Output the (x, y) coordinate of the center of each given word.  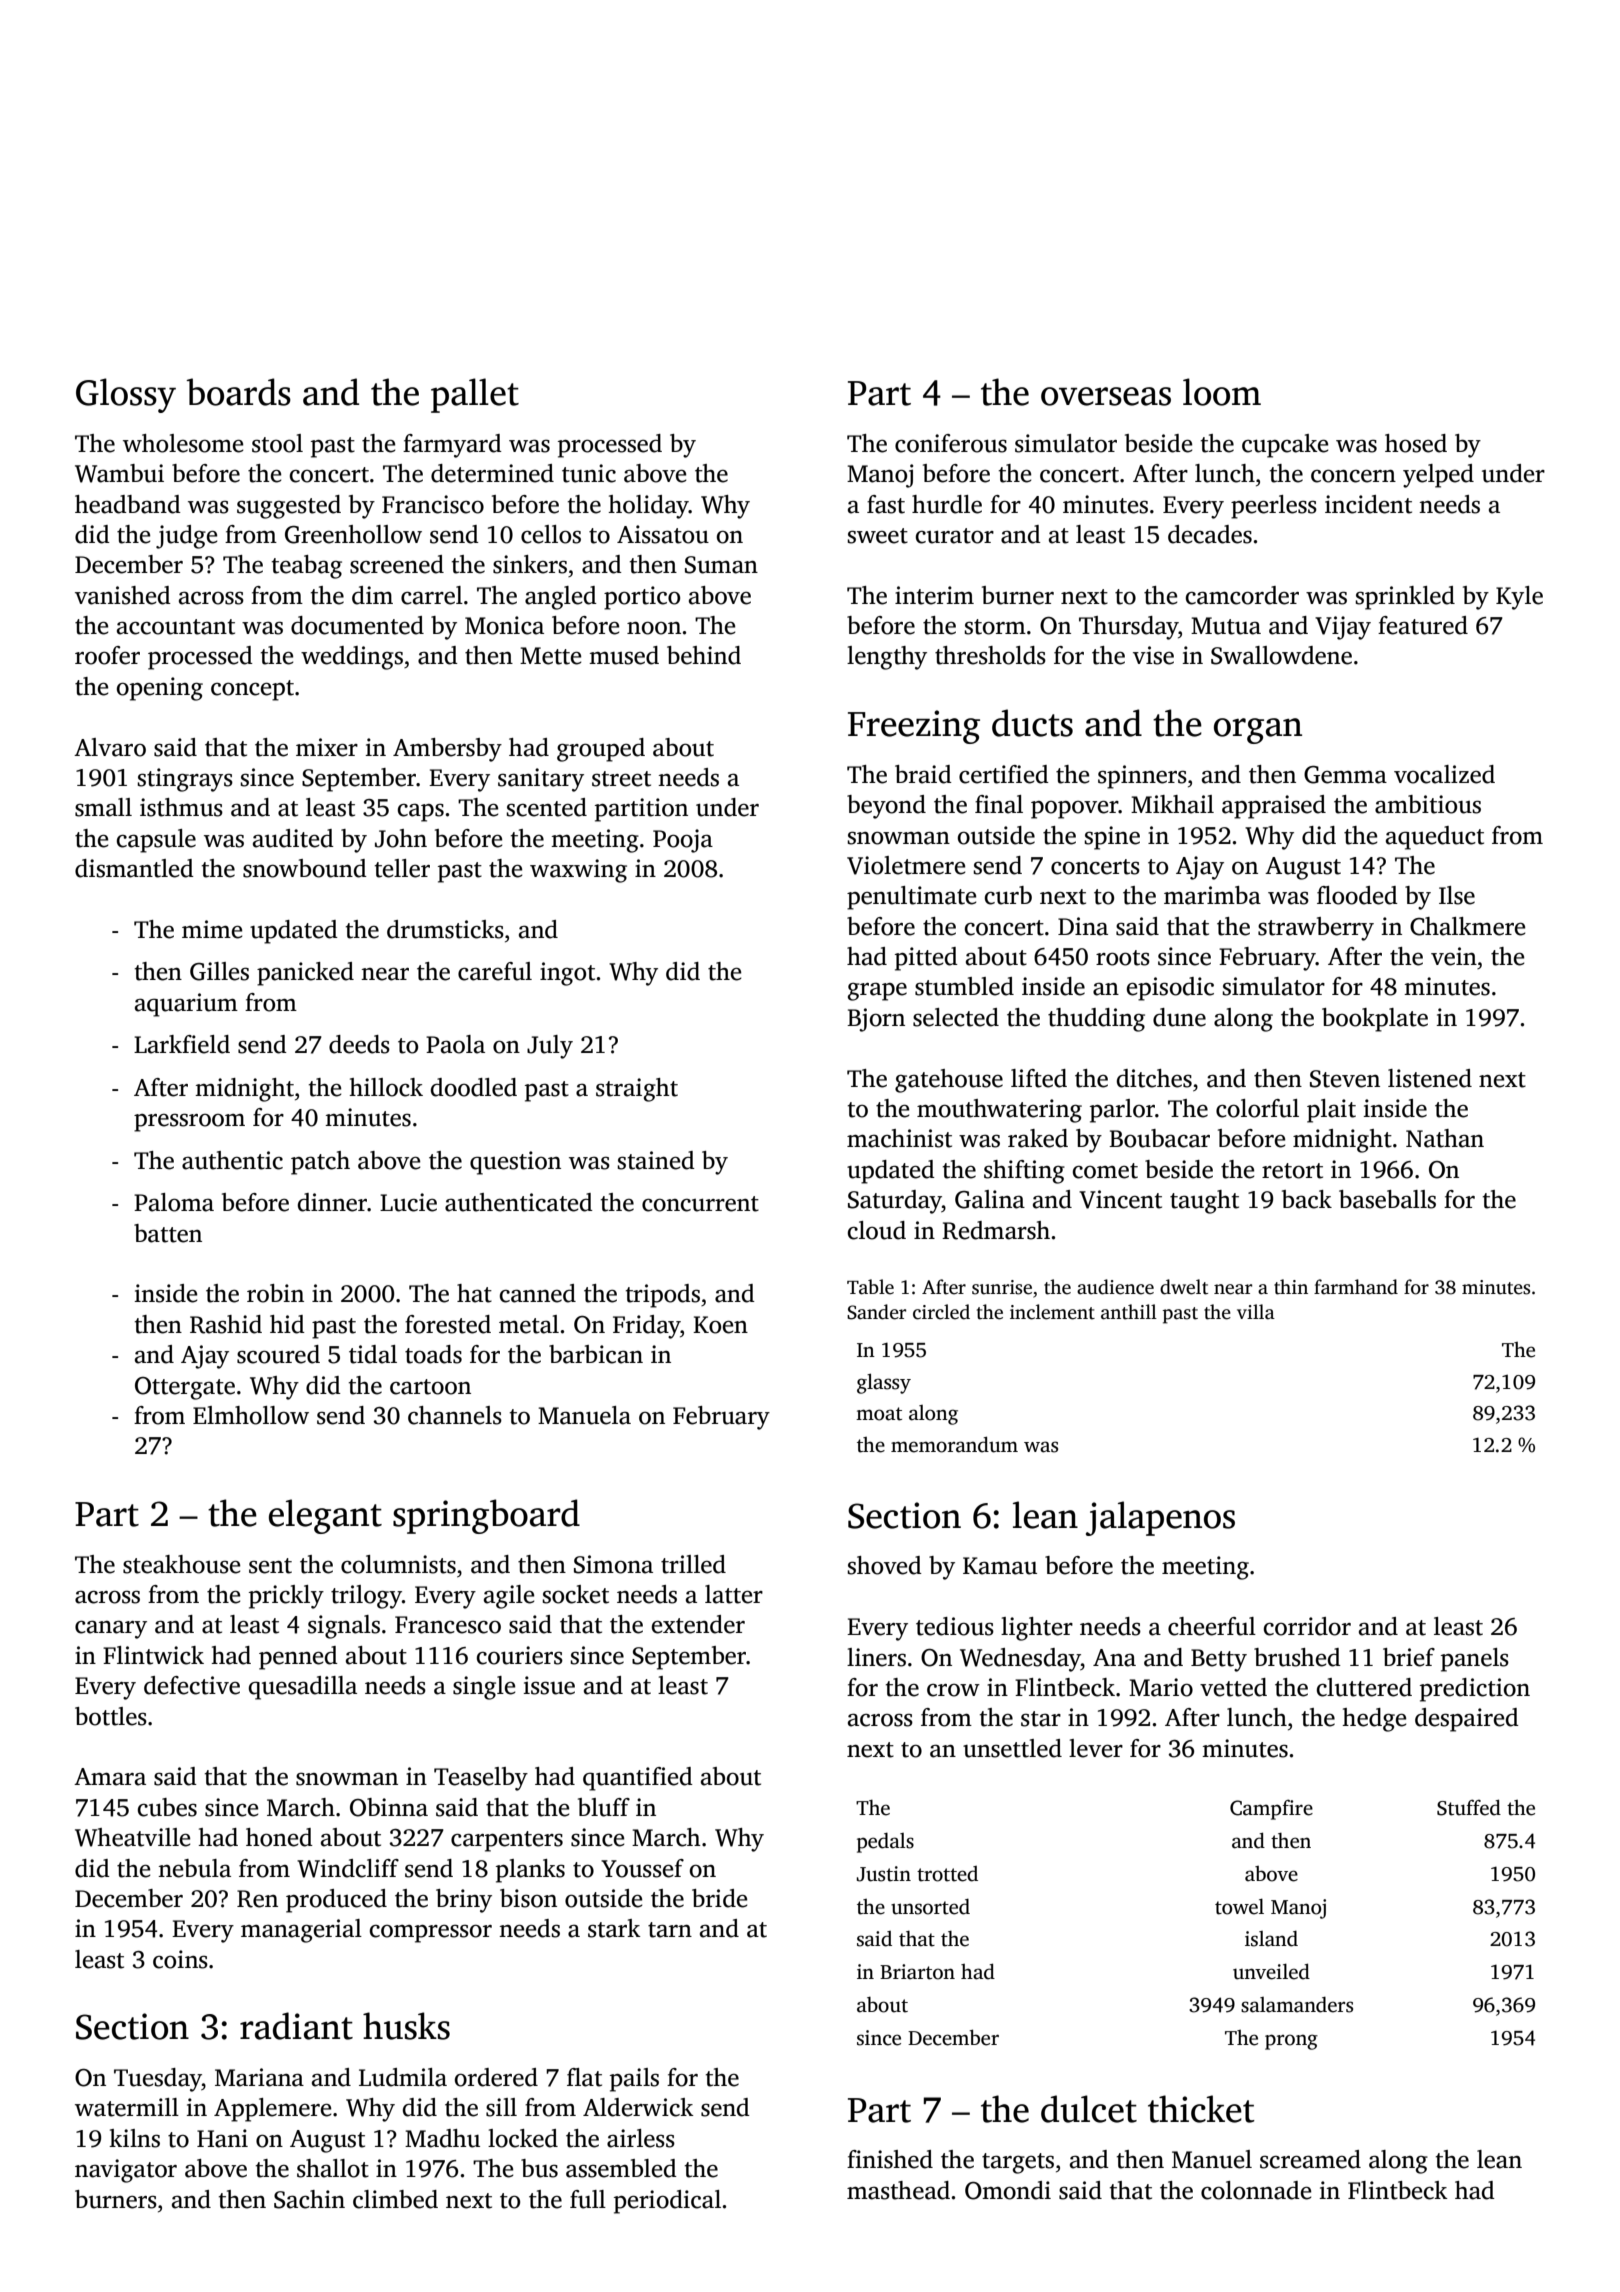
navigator (126, 2171)
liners (876, 1657)
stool (277, 443)
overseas (1106, 396)
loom (1222, 392)
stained (656, 1160)
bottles (111, 1716)
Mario (1161, 1687)
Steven (1345, 1079)
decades (1210, 534)
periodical (667, 2202)
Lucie (408, 1202)
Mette (550, 656)
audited (293, 838)
